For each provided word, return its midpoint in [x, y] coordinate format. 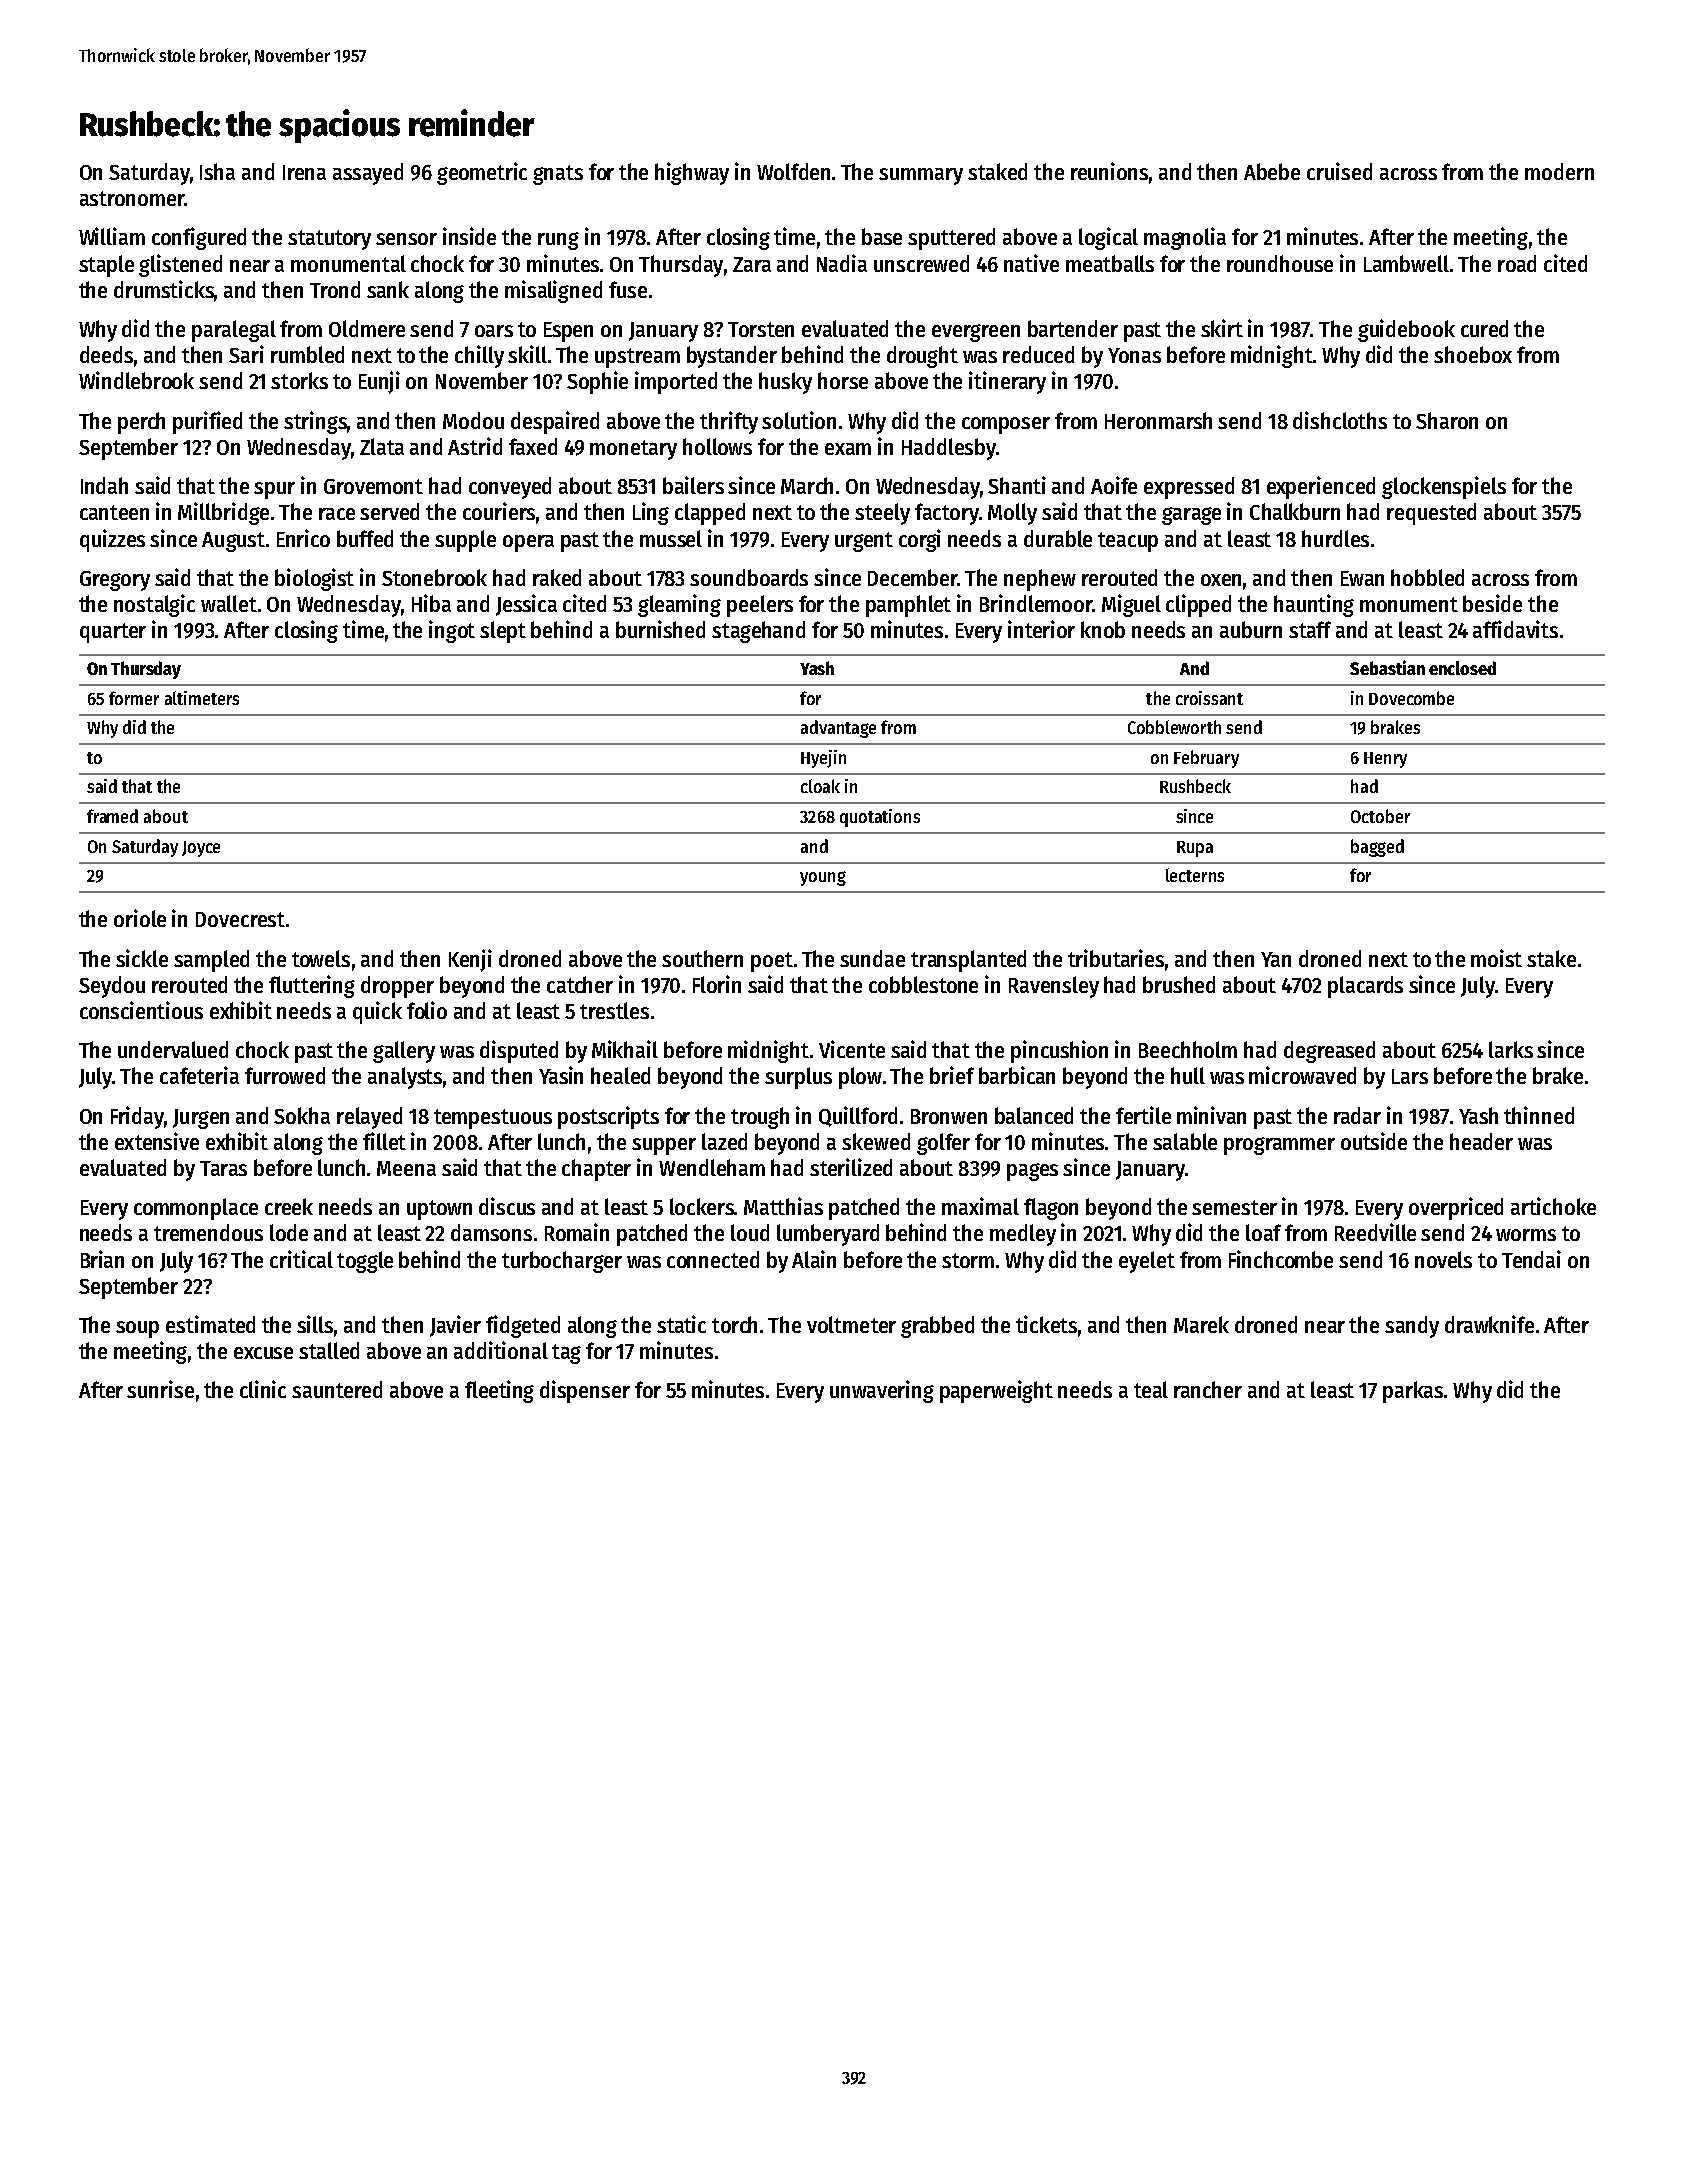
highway [692, 173]
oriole [140, 918]
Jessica [526, 605]
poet [772, 962]
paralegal [234, 331]
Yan [1276, 959]
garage [1191, 516]
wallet [229, 603]
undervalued [173, 1049]
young [823, 878]
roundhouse [1280, 263]
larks [1511, 1049]
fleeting [499, 1391]
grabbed [937, 1327]
